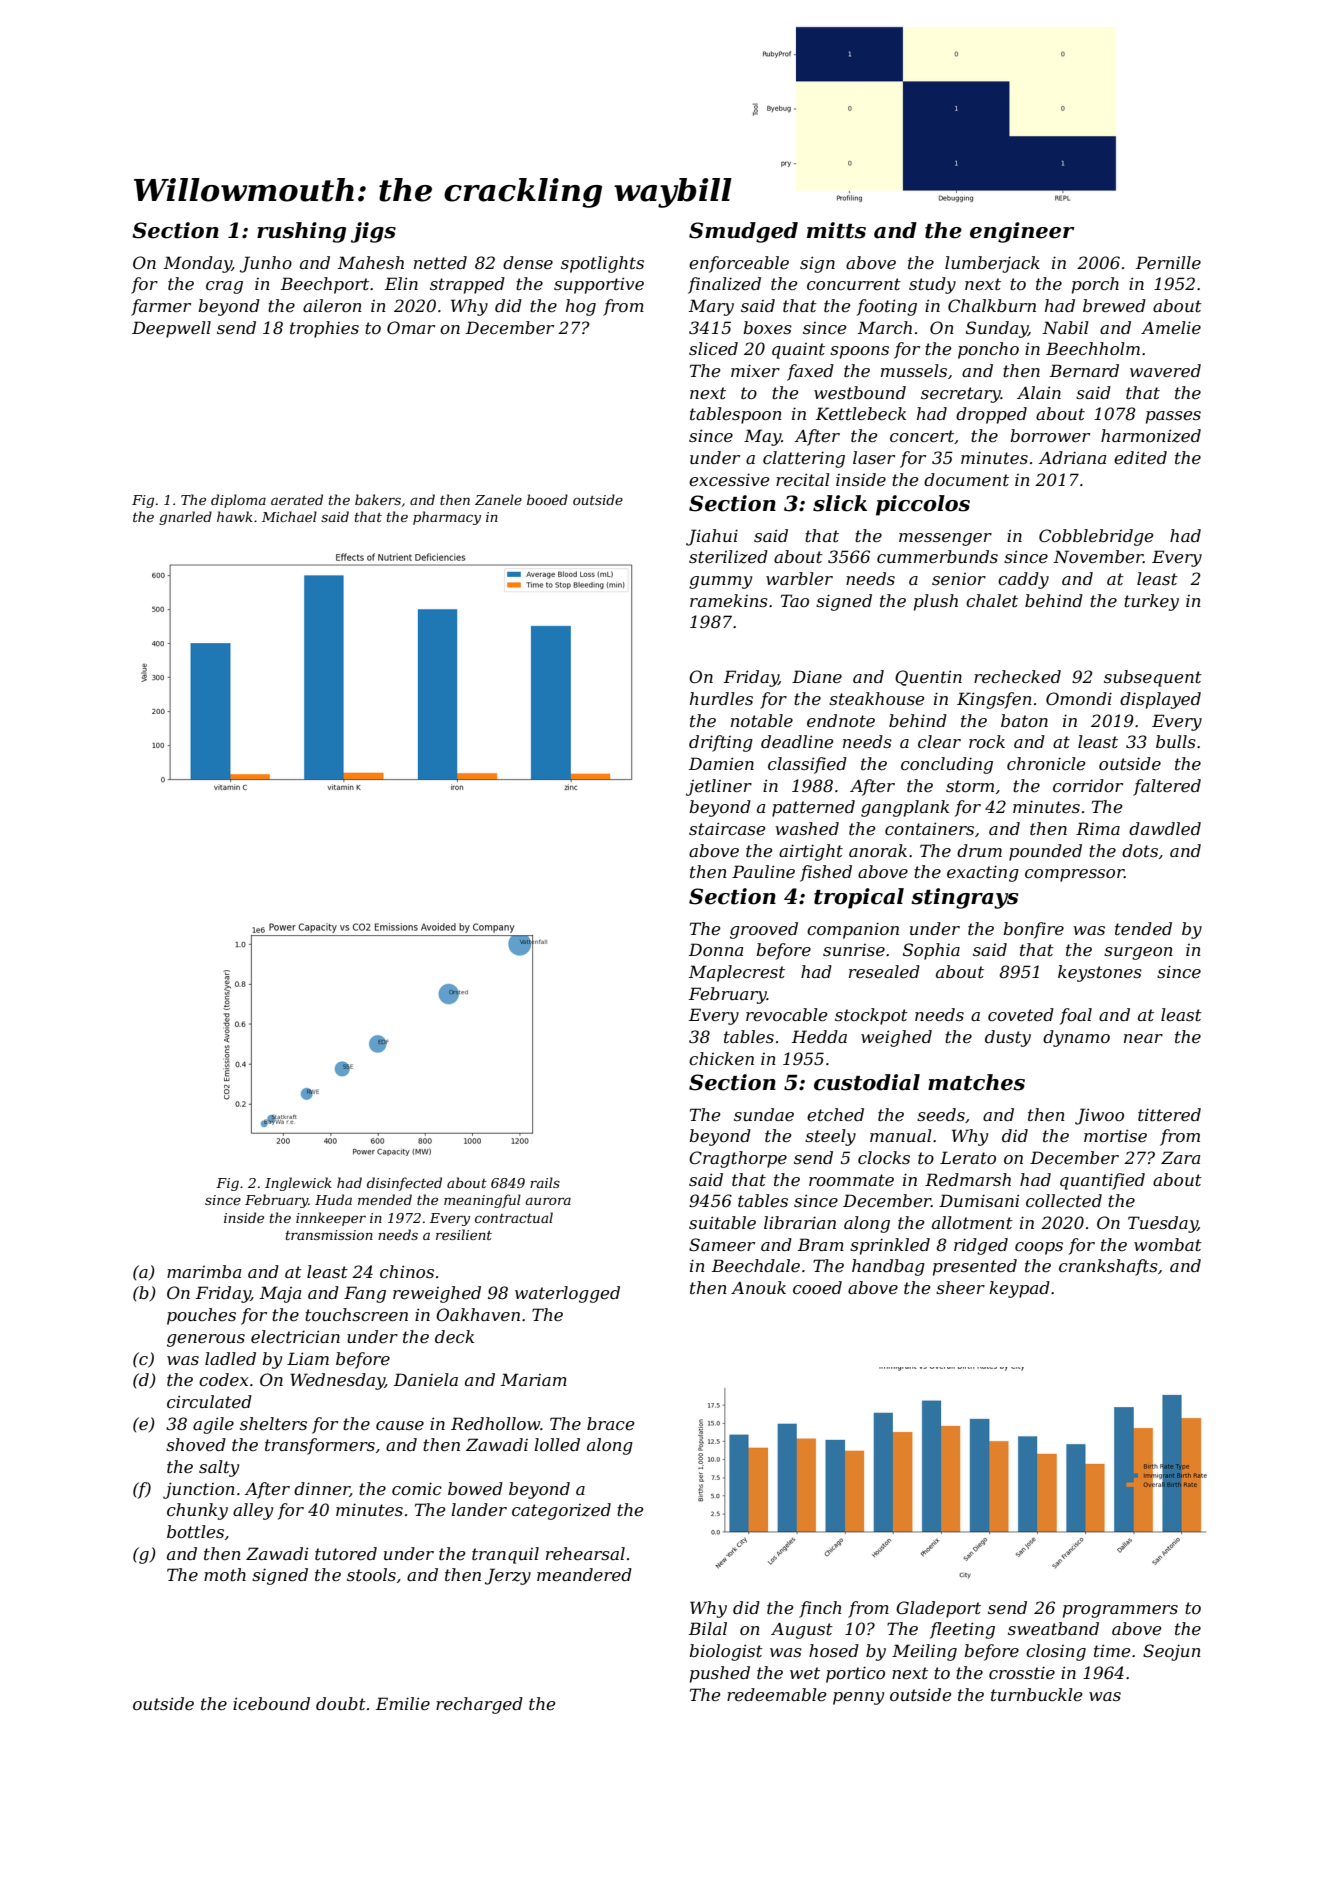  What do you see at coordinates (271, 1703) in the screenshot?
I see `icebound` at bounding box center [271, 1703].
